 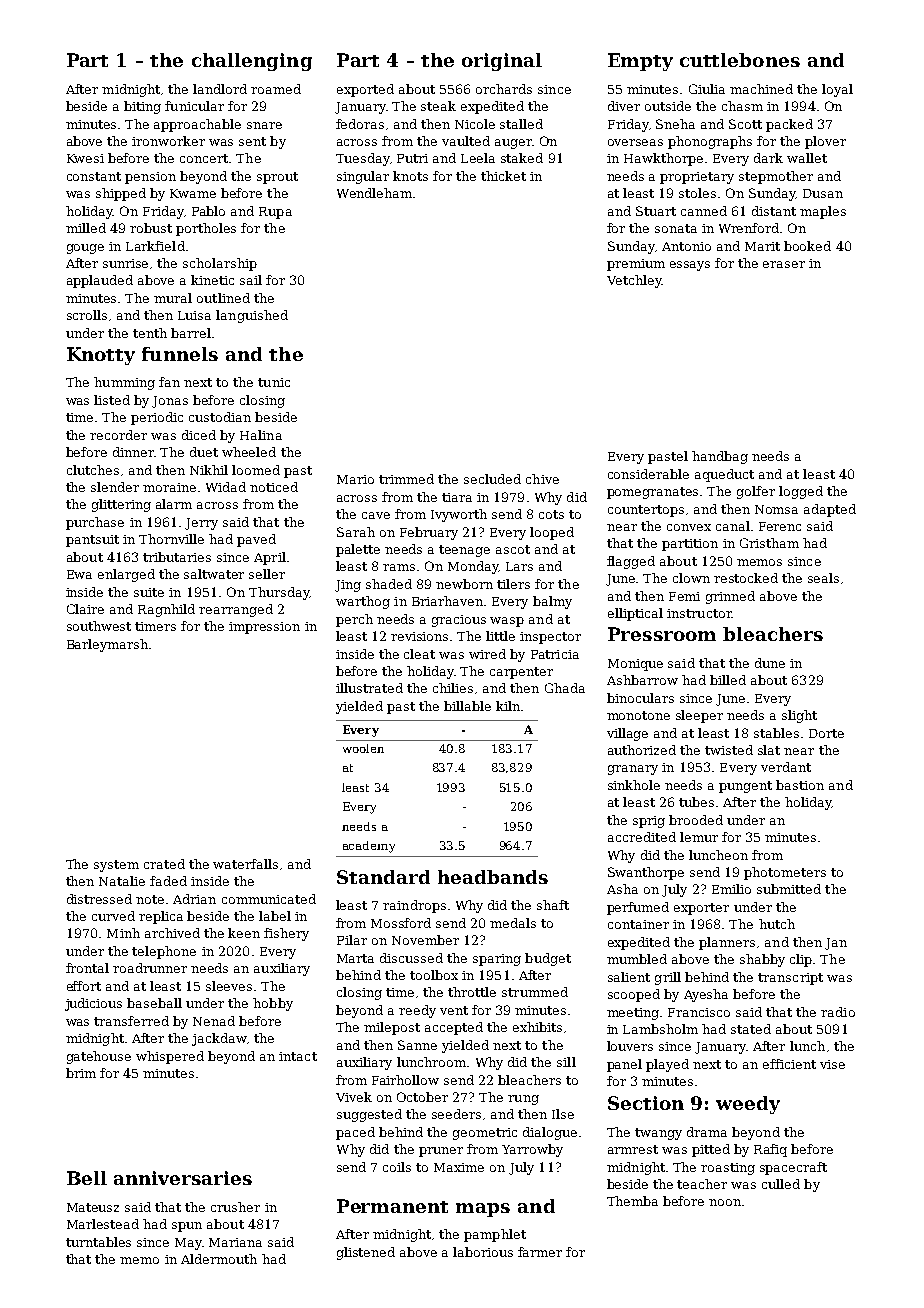 I want to click on Monique, so click(x=635, y=665).
